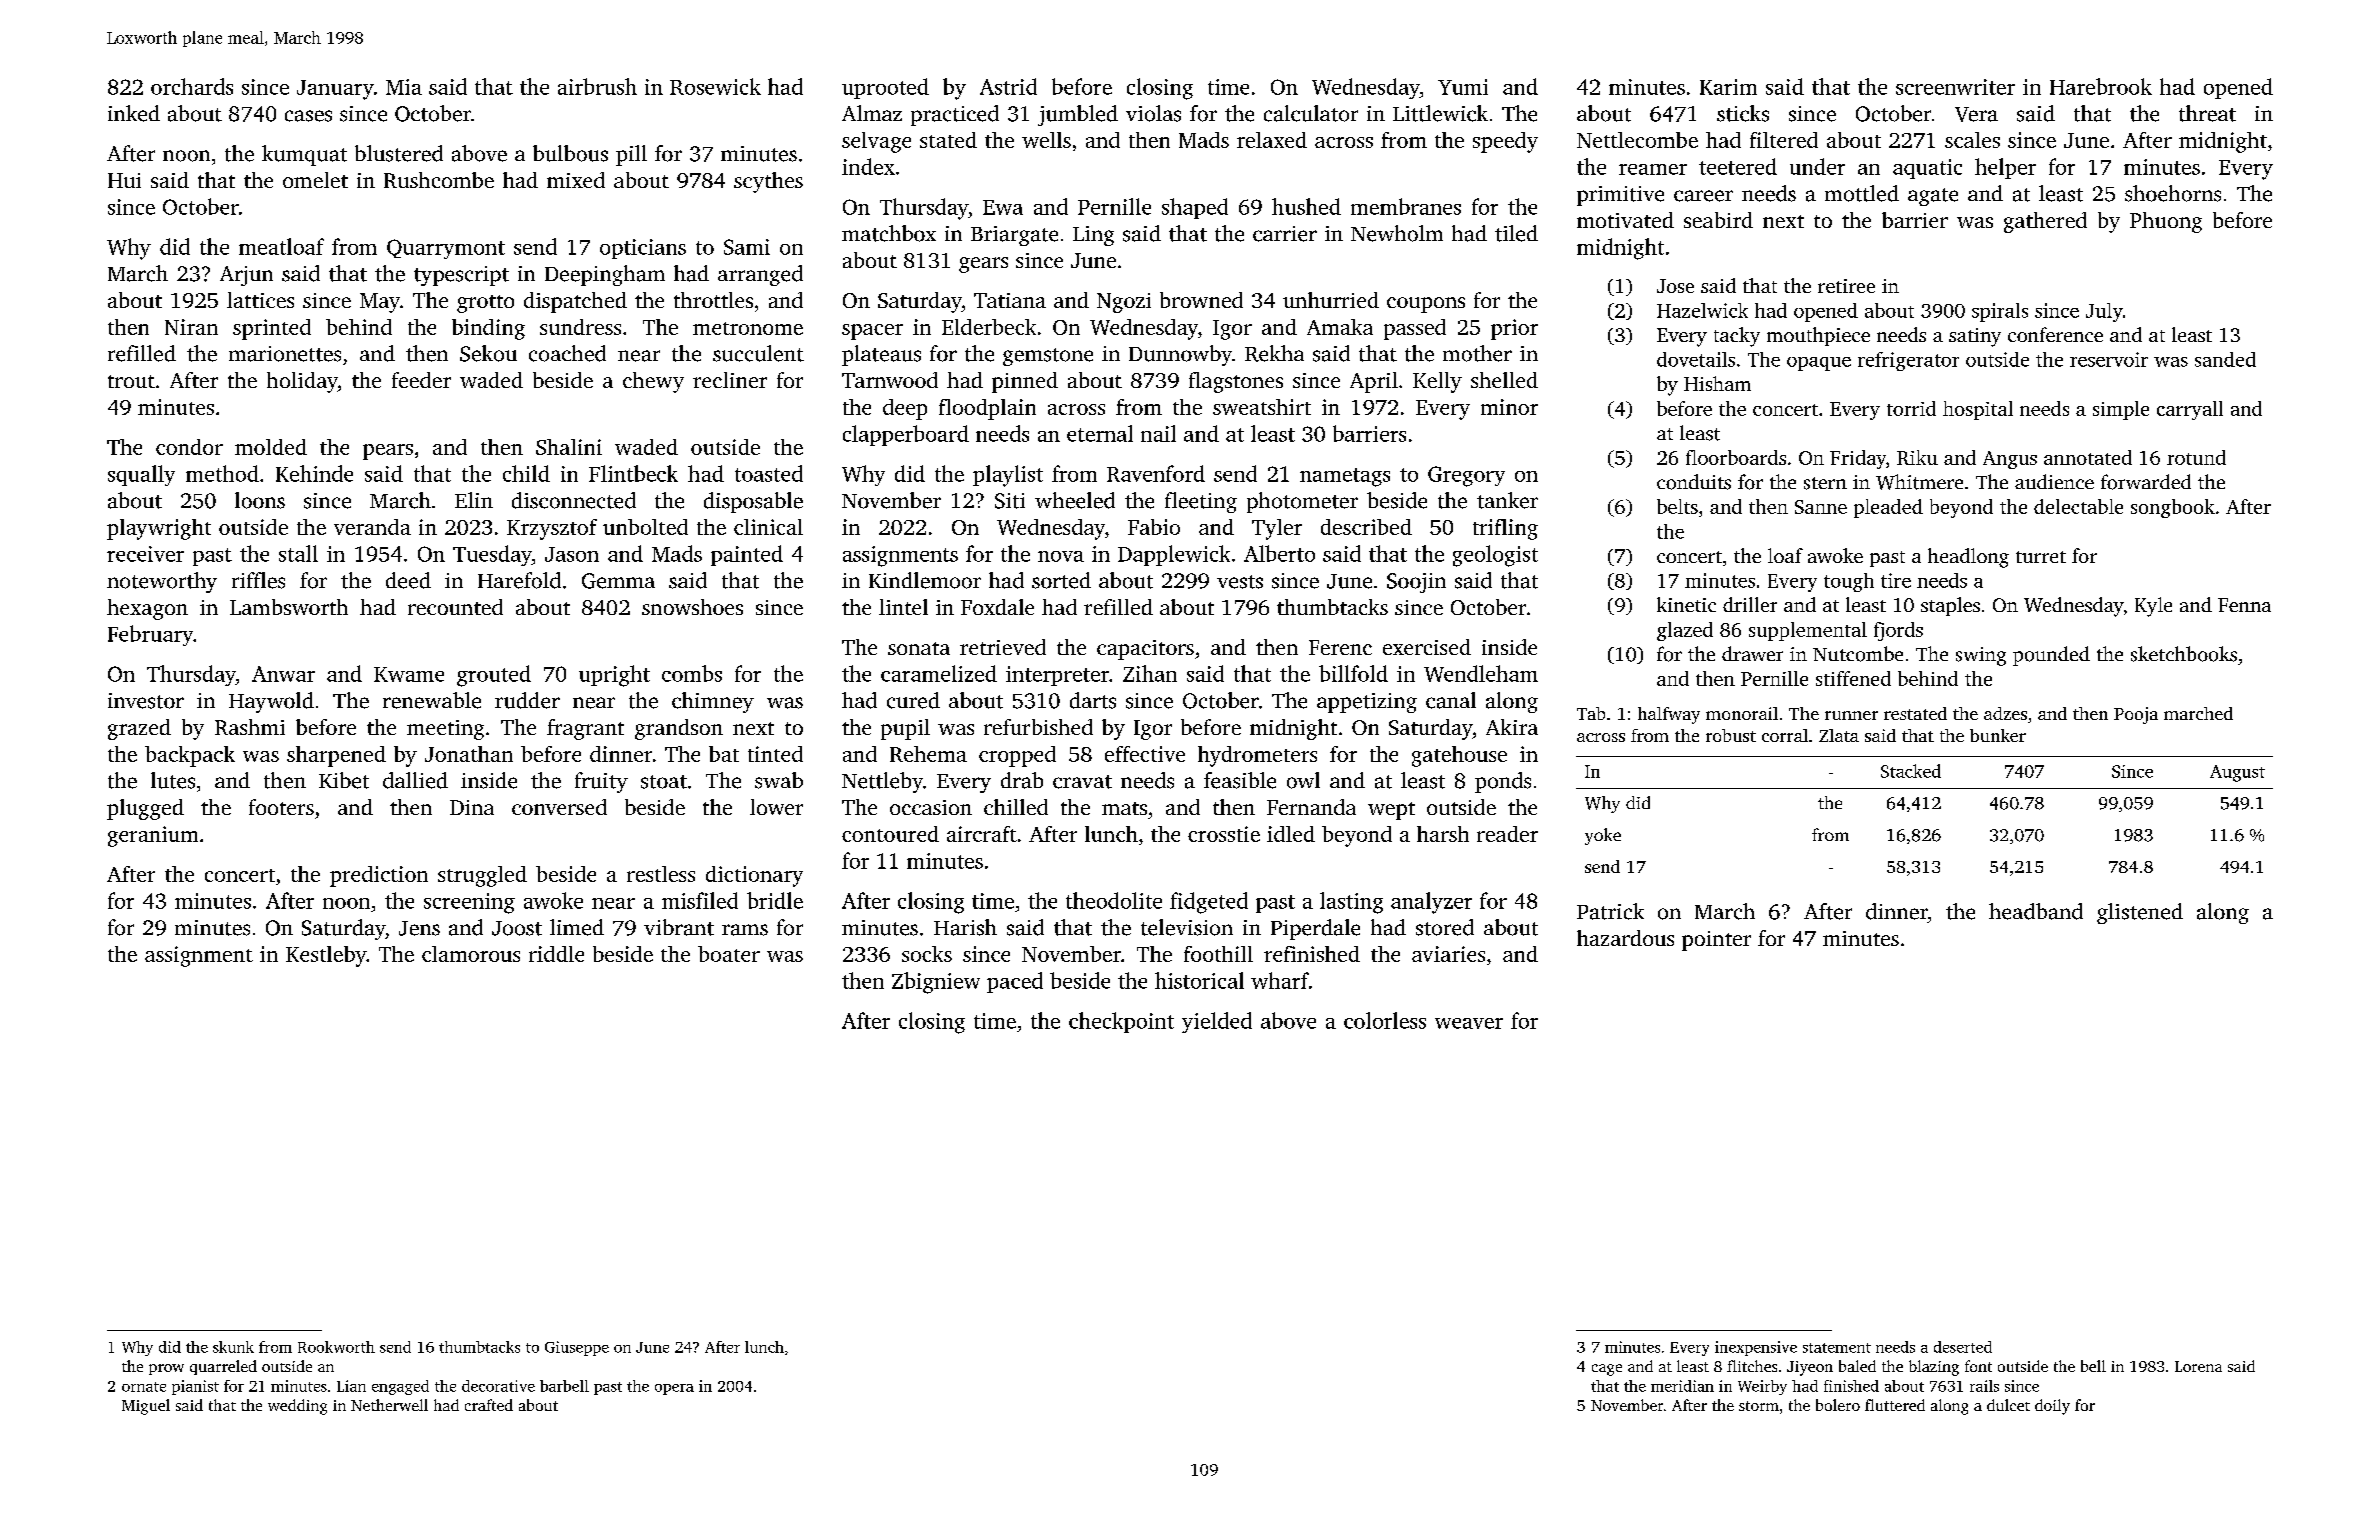  Describe the element at coordinates (489, 1405) in the image. I see `crafted` at that location.
